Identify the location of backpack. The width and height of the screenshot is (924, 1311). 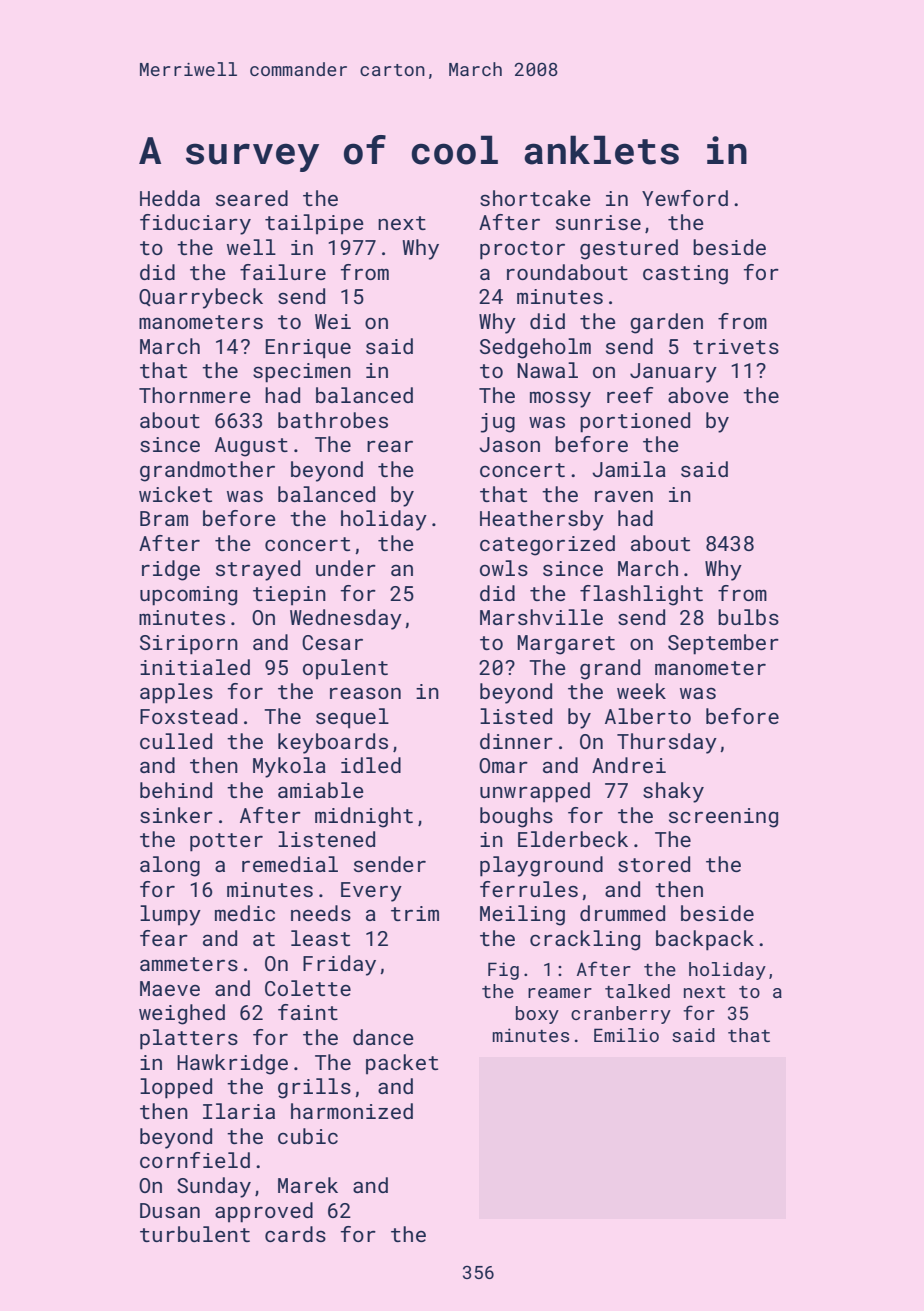
(705, 940).
